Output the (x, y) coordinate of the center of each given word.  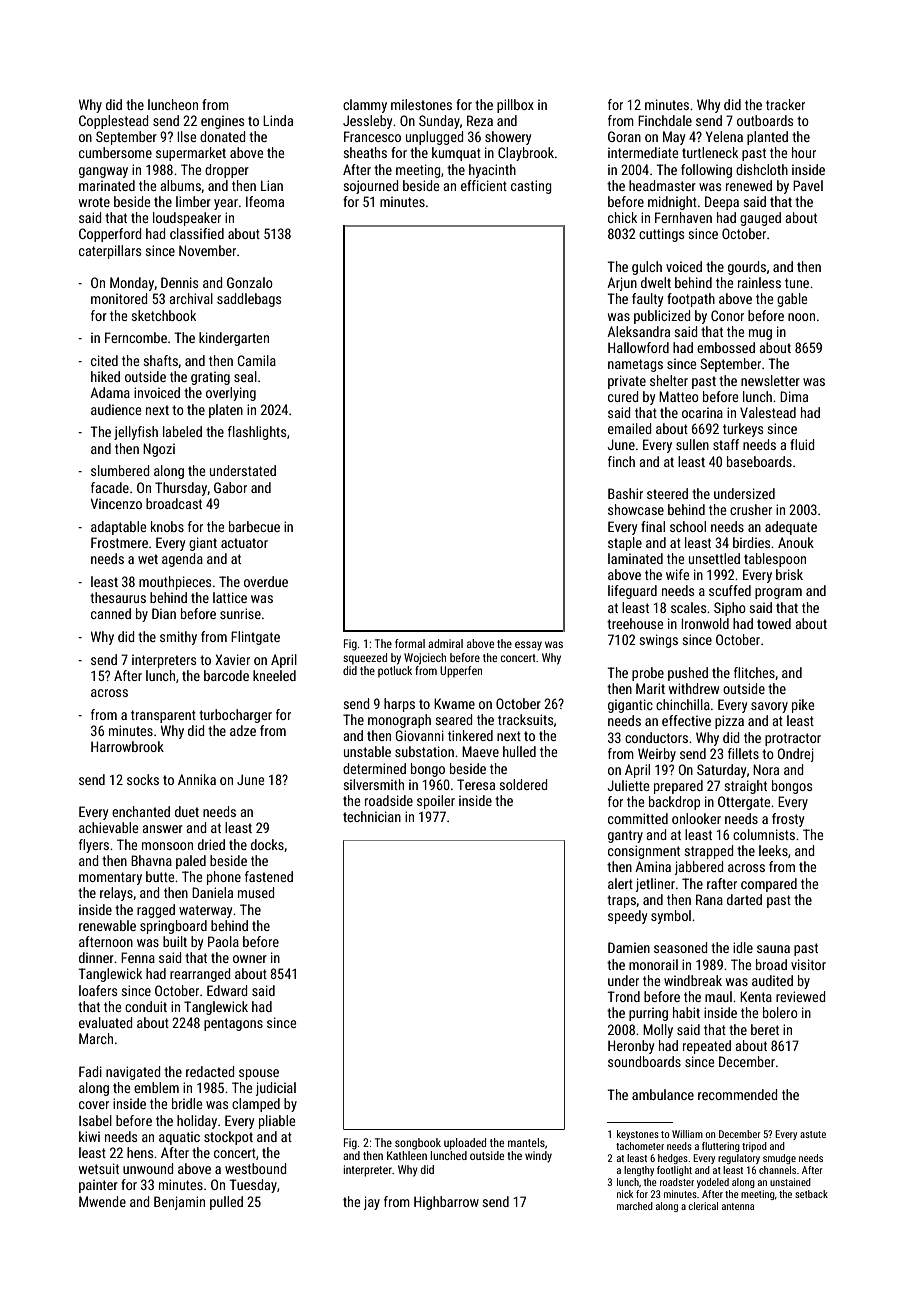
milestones (421, 104)
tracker (785, 104)
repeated (707, 1047)
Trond (623, 996)
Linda (278, 120)
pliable (277, 1122)
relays (116, 894)
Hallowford (638, 347)
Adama (110, 392)
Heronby (631, 1047)
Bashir (625, 493)
